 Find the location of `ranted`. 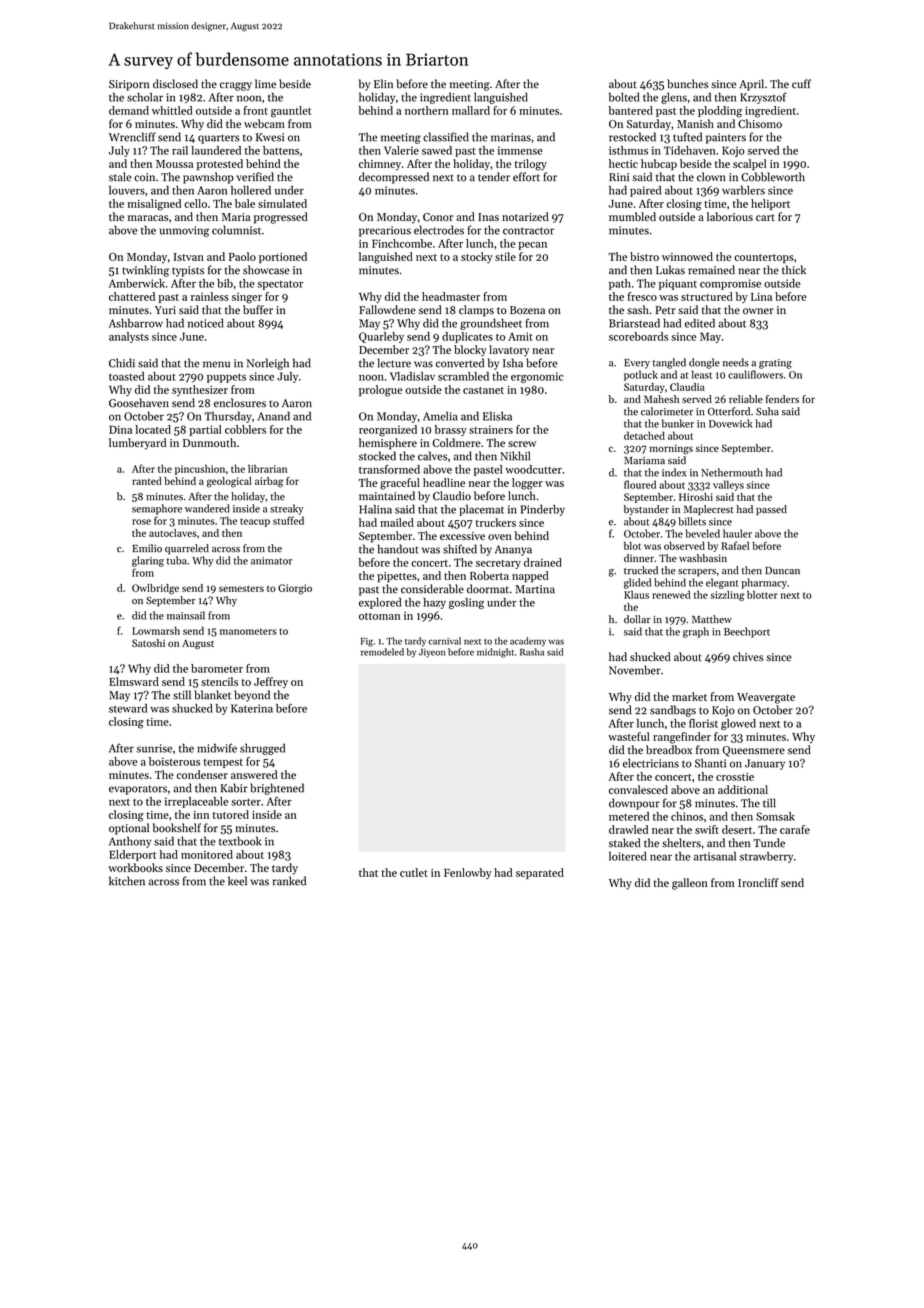

ranted is located at coordinates (147, 481).
